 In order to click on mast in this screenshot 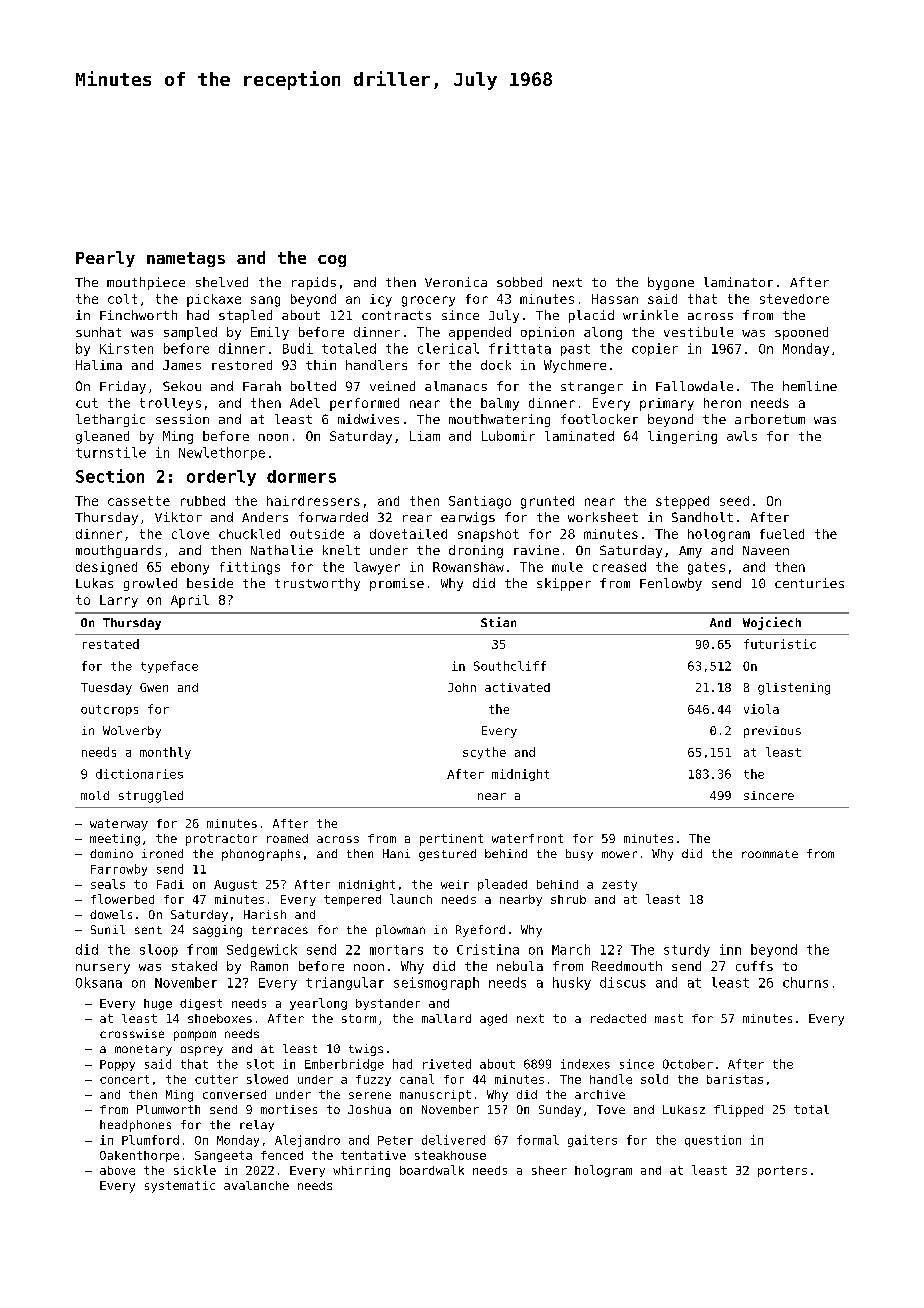, I will do `click(669, 1018)`.
